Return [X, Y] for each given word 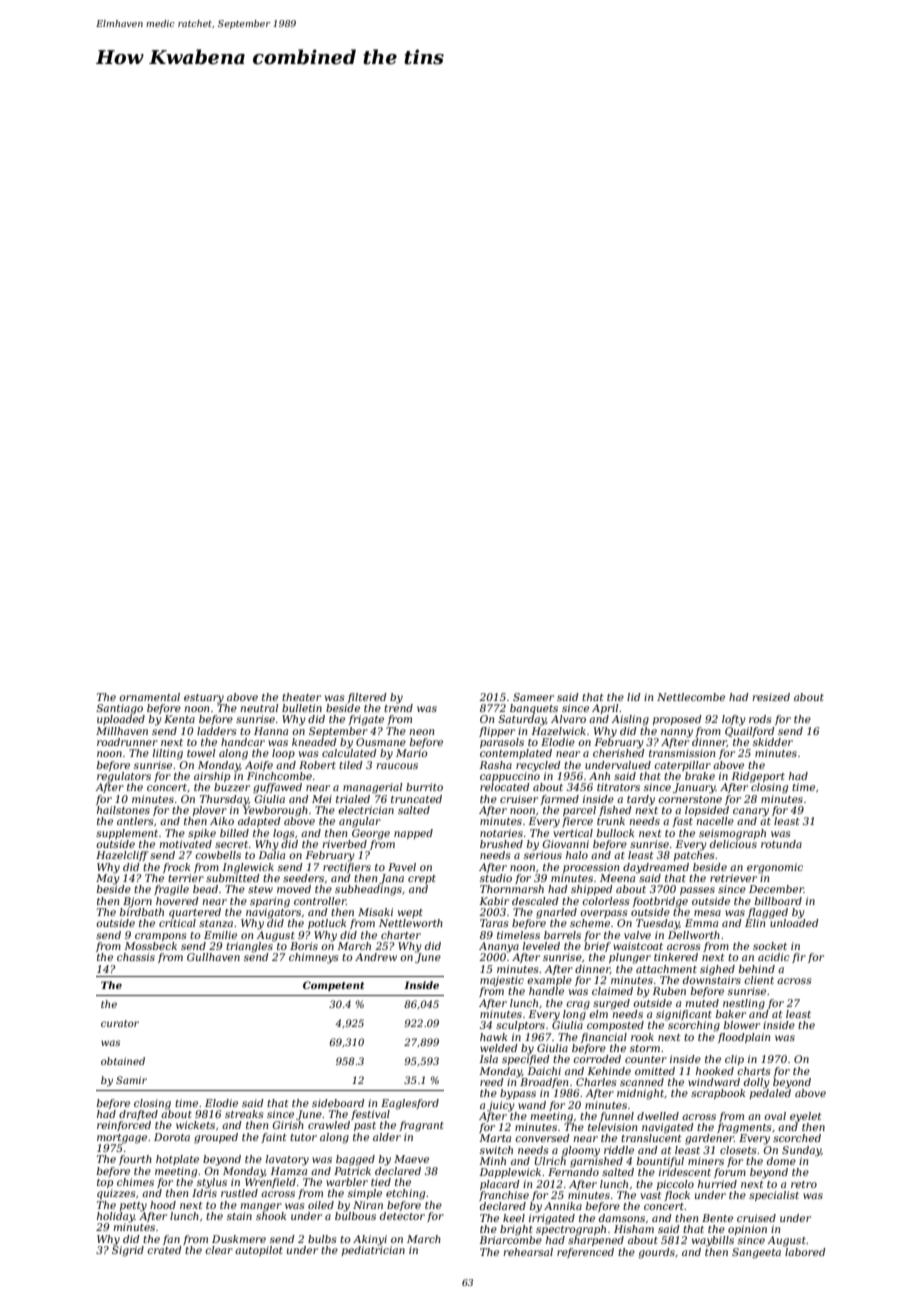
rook [642, 1037]
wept [410, 913]
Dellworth [694, 935]
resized [771, 697]
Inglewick [248, 868]
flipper [497, 732]
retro [804, 1184]
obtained [123, 1061]
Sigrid [128, 1251]
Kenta [179, 719]
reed [492, 1082]
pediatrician [373, 1250]
